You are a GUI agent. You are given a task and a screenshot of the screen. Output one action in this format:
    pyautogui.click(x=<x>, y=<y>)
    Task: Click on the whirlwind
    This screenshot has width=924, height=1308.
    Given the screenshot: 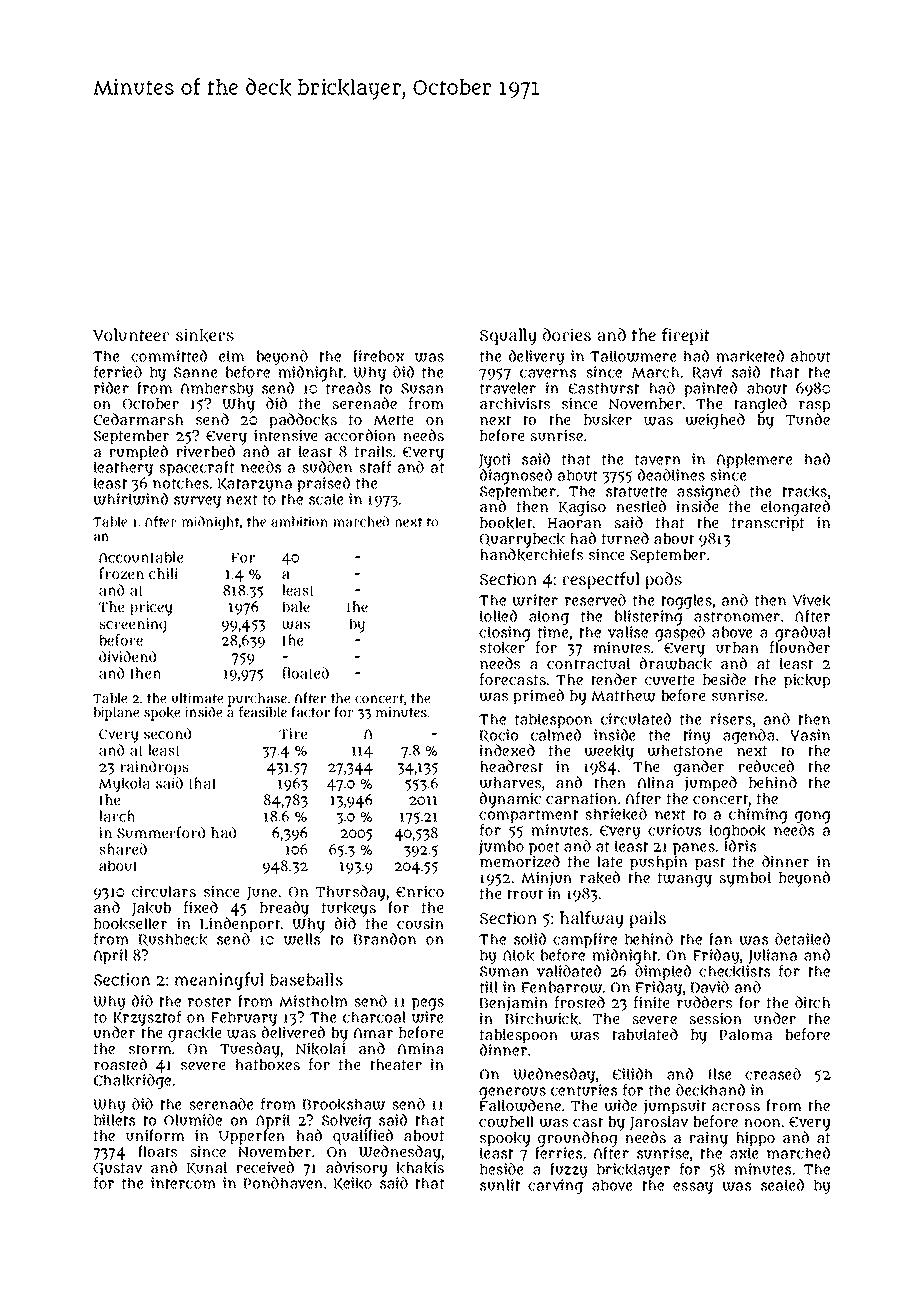 What is the action you would take?
    pyautogui.click(x=130, y=499)
